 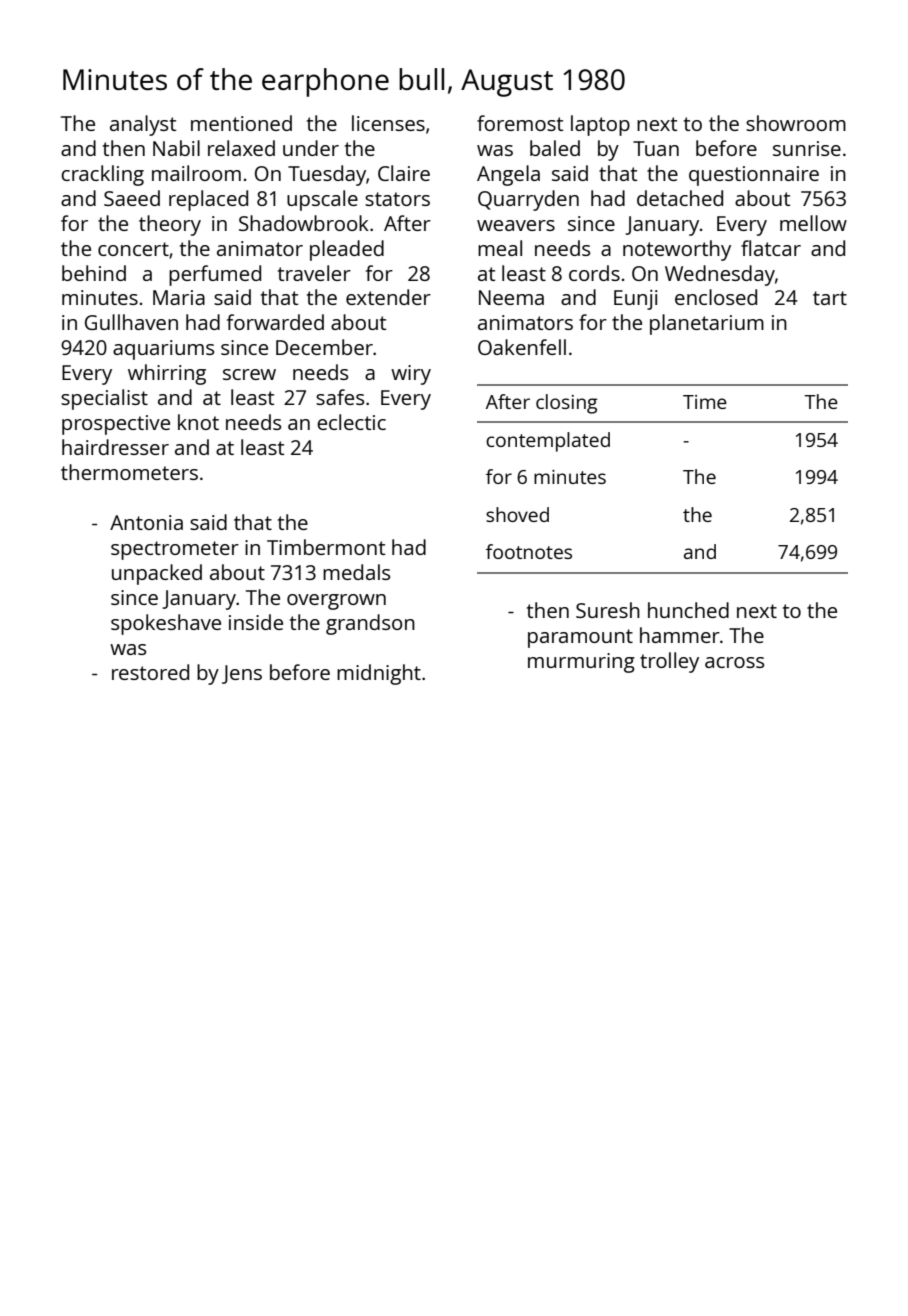 What do you see at coordinates (656, 148) in the screenshot?
I see `Tuan` at bounding box center [656, 148].
